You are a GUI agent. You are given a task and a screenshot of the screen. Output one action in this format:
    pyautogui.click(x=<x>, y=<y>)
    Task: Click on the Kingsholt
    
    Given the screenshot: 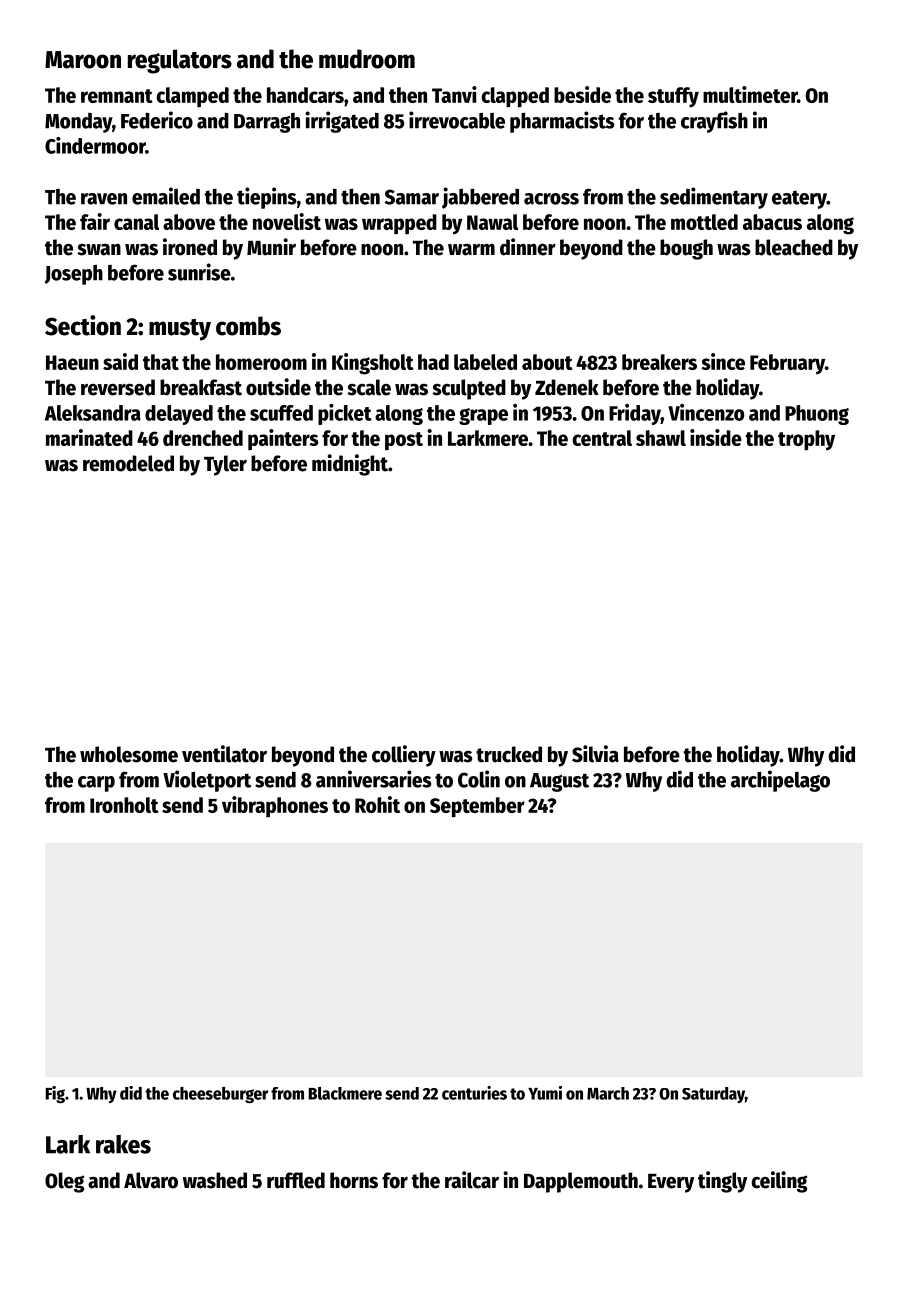 What is the action you would take?
    pyautogui.click(x=372, y=364)
